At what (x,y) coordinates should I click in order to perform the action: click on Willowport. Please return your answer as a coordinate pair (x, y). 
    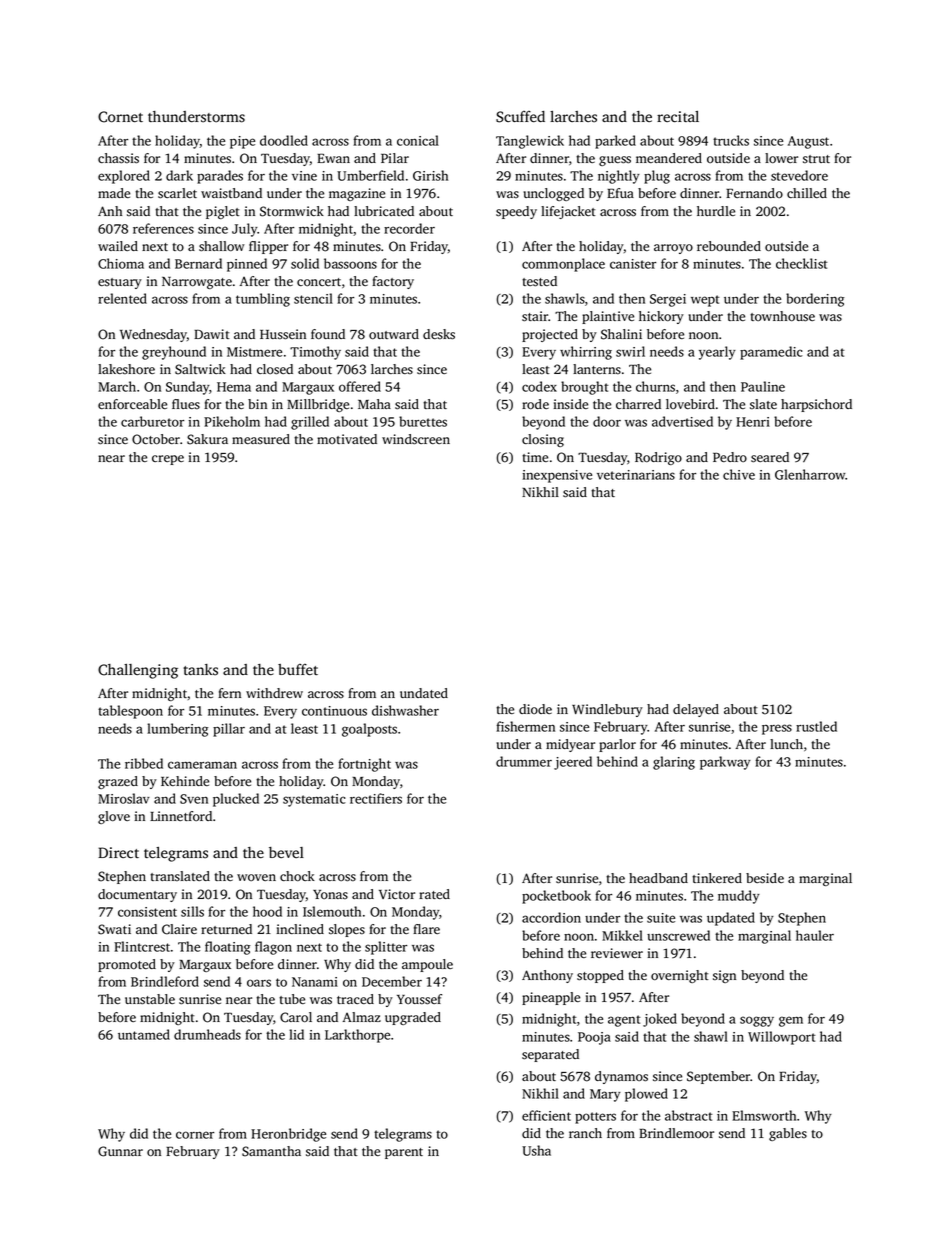
    Looking at the image, I should click on (782, 1038).
